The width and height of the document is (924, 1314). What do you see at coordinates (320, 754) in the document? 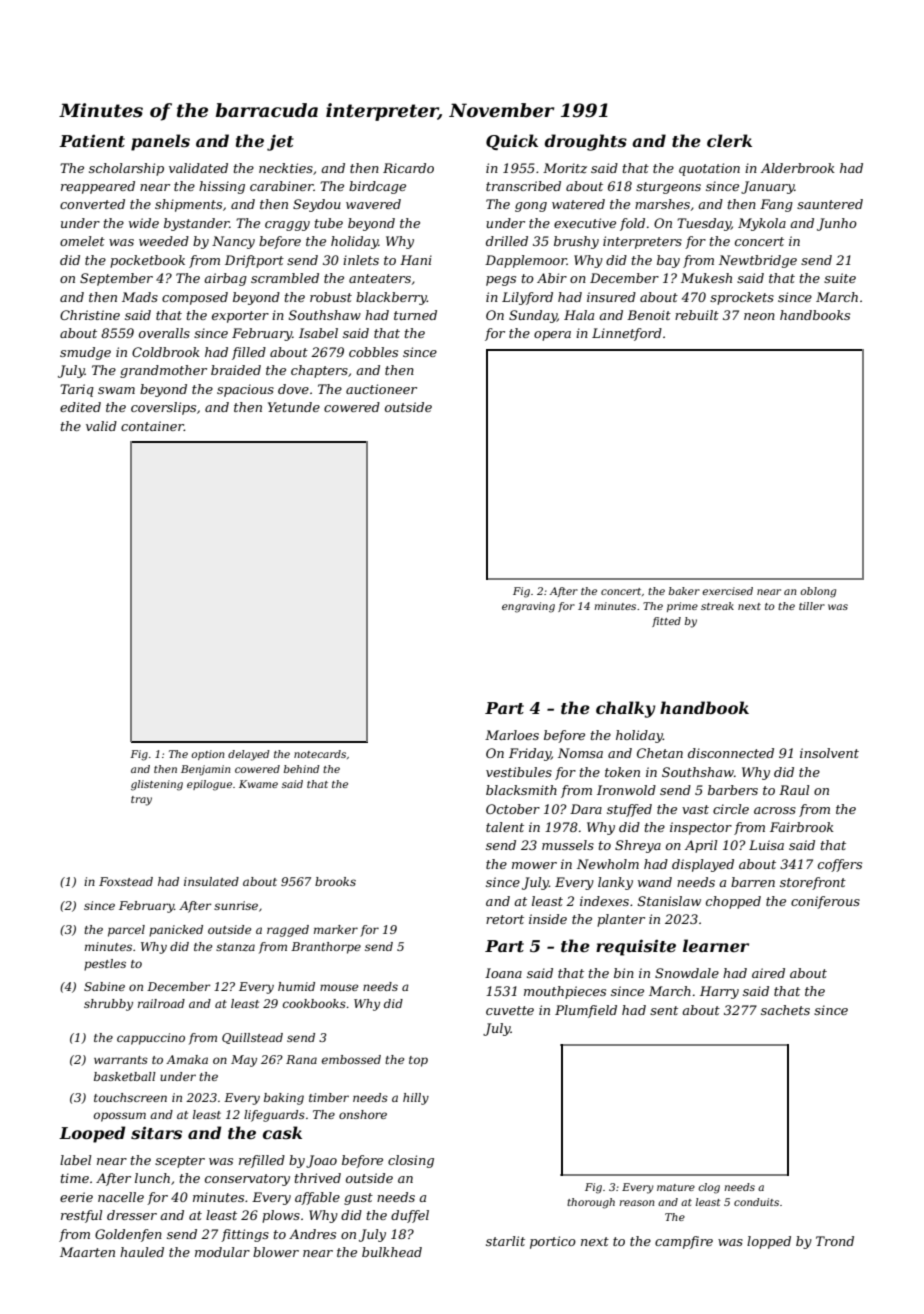
I see `notecards` at bounding box center [320, 754].
